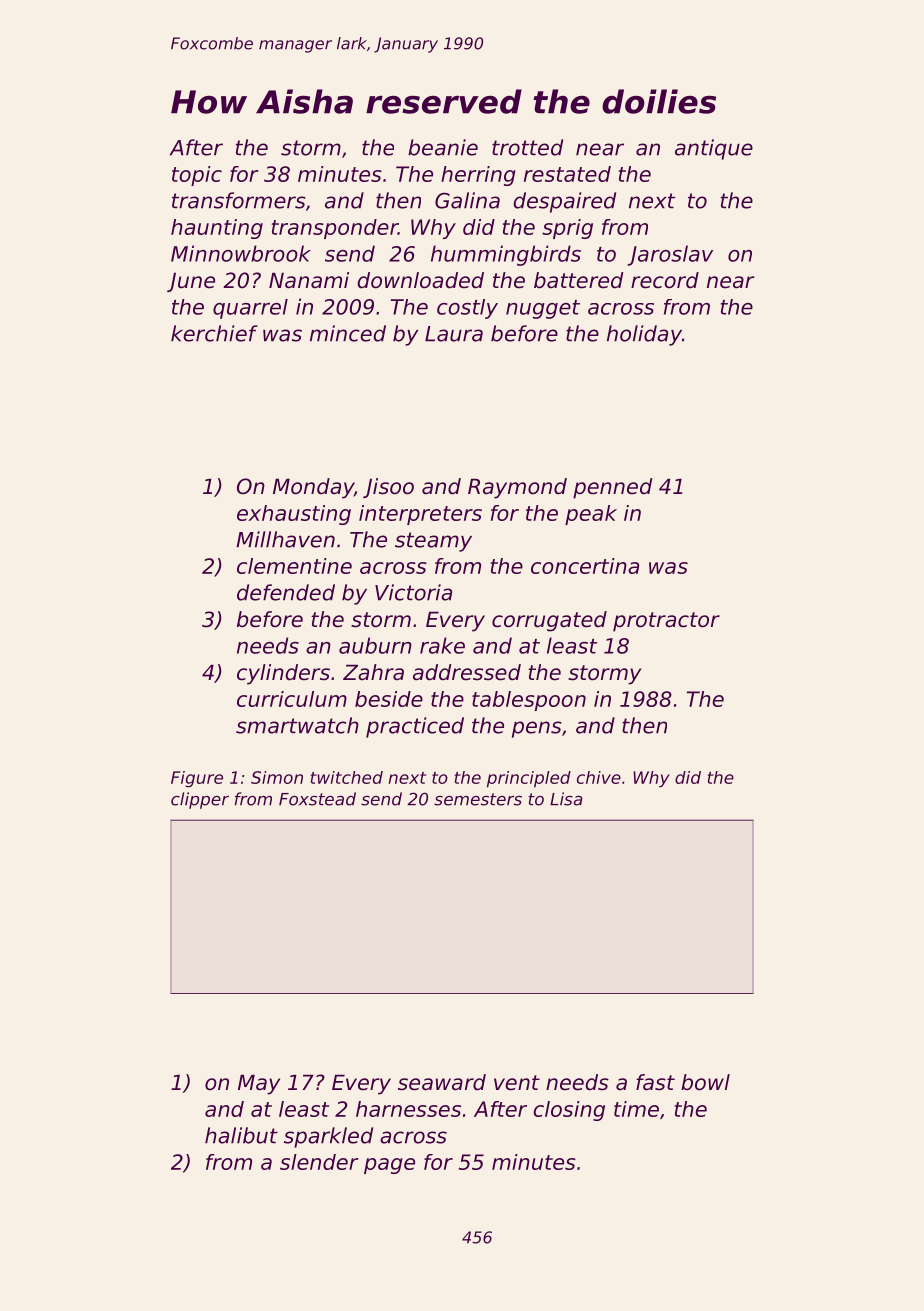 This screenshot has height=1311, width=924. I want to click on topic, so click(197, 176).
